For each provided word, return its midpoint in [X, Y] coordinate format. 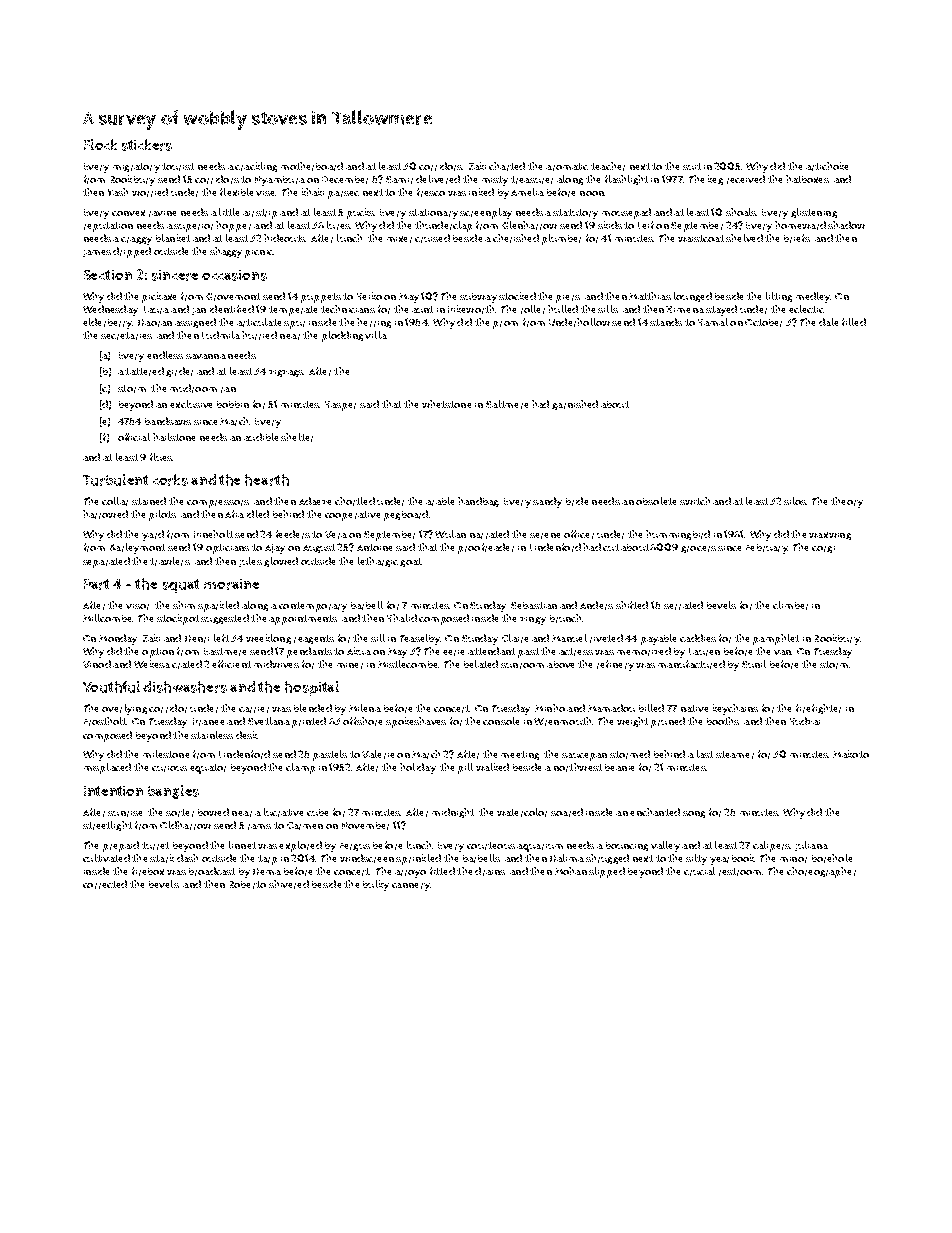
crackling [256, 167]
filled [854, 322]
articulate [259, 322]
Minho [550, 708]
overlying [124, 709]
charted [507, 166]
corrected [105, 884]
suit [692, 166]
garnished [575, 405]
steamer [735, 755]
